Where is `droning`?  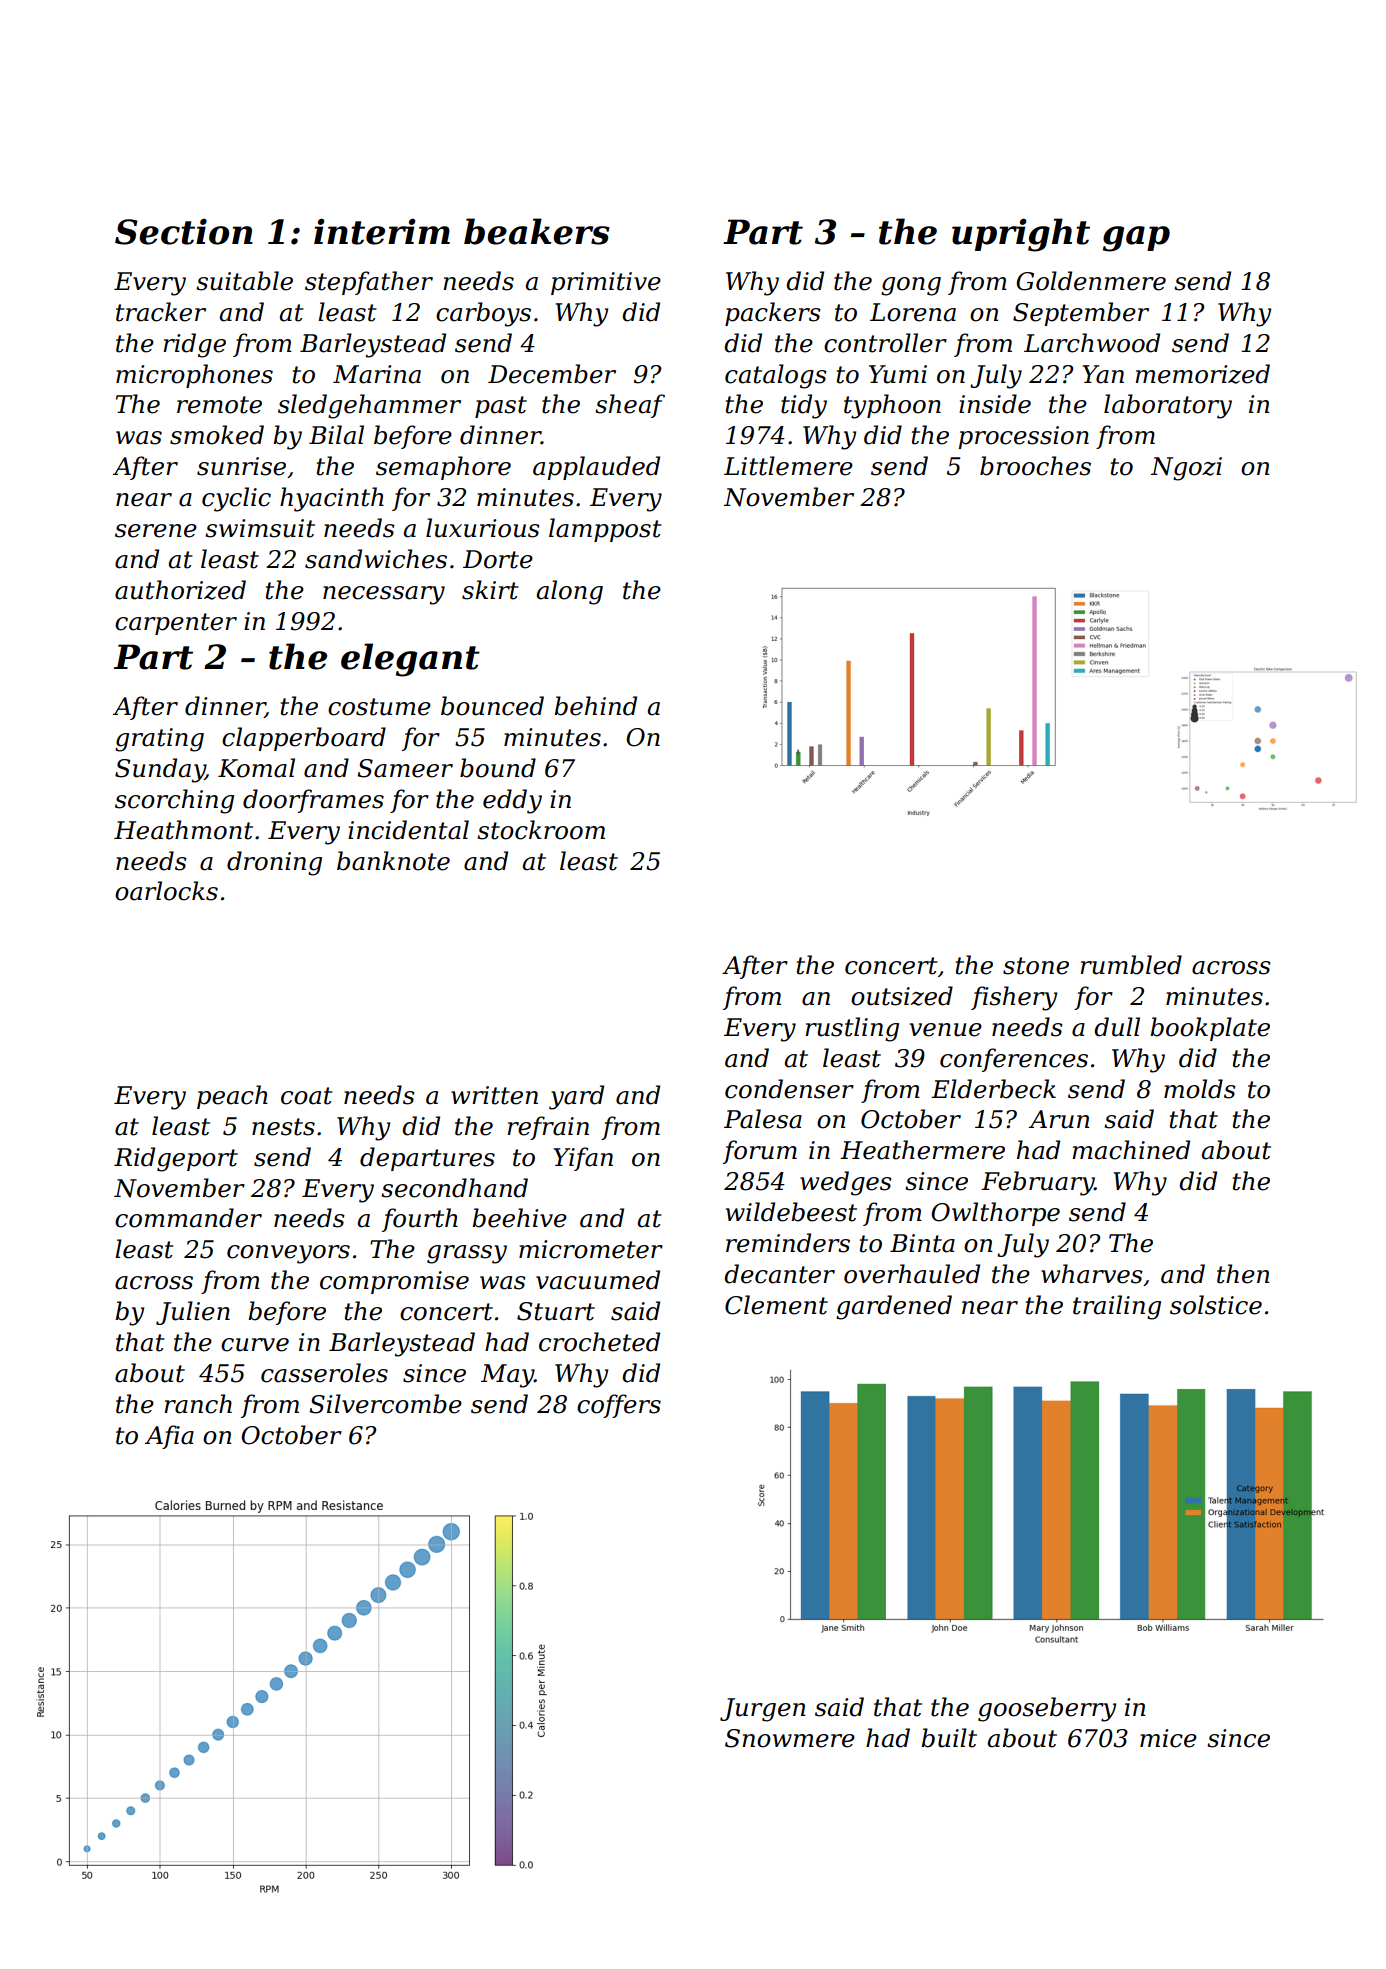 droning is located at coordinates (274, 863).
